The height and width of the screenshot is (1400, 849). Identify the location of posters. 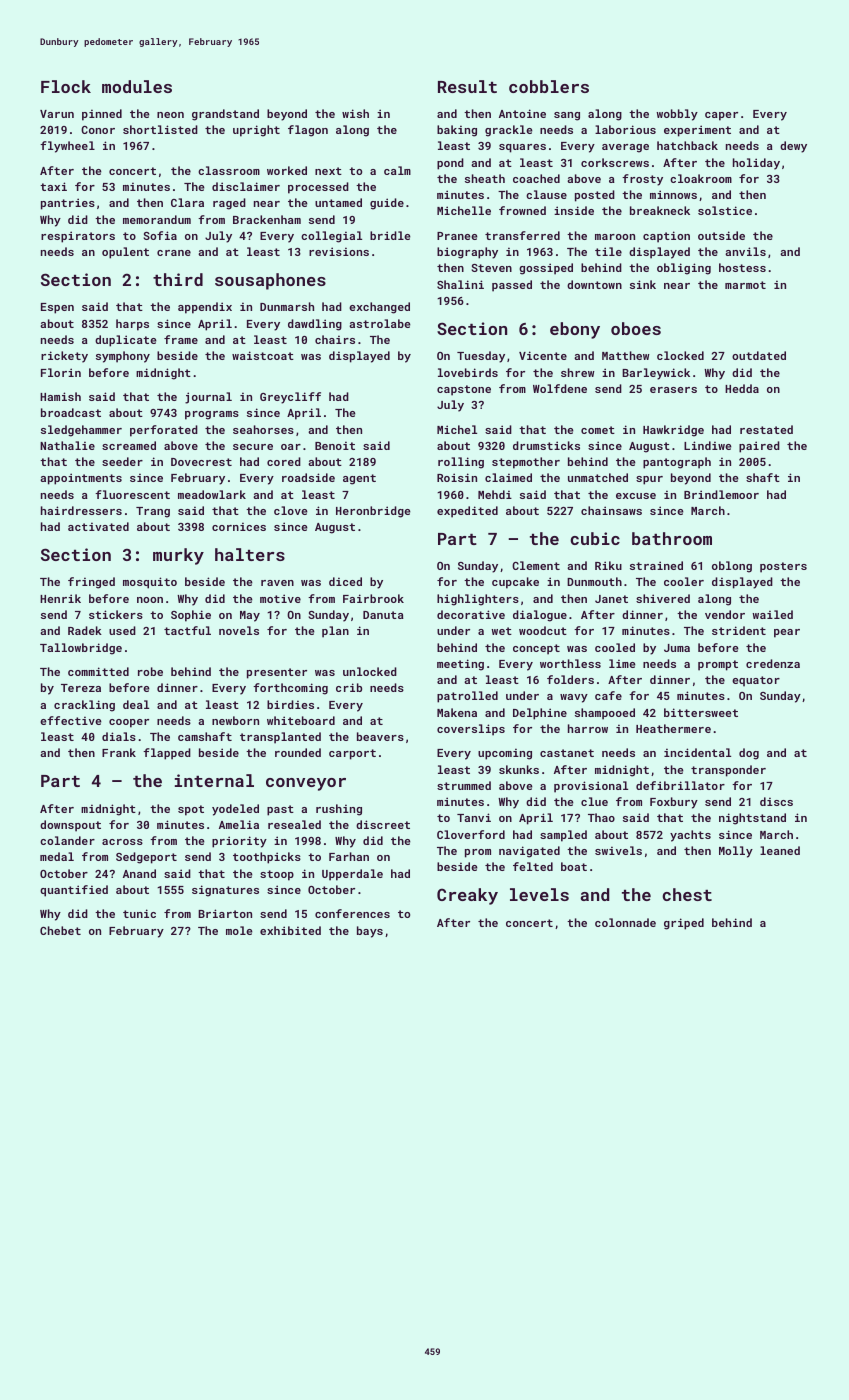
(783, 567).
